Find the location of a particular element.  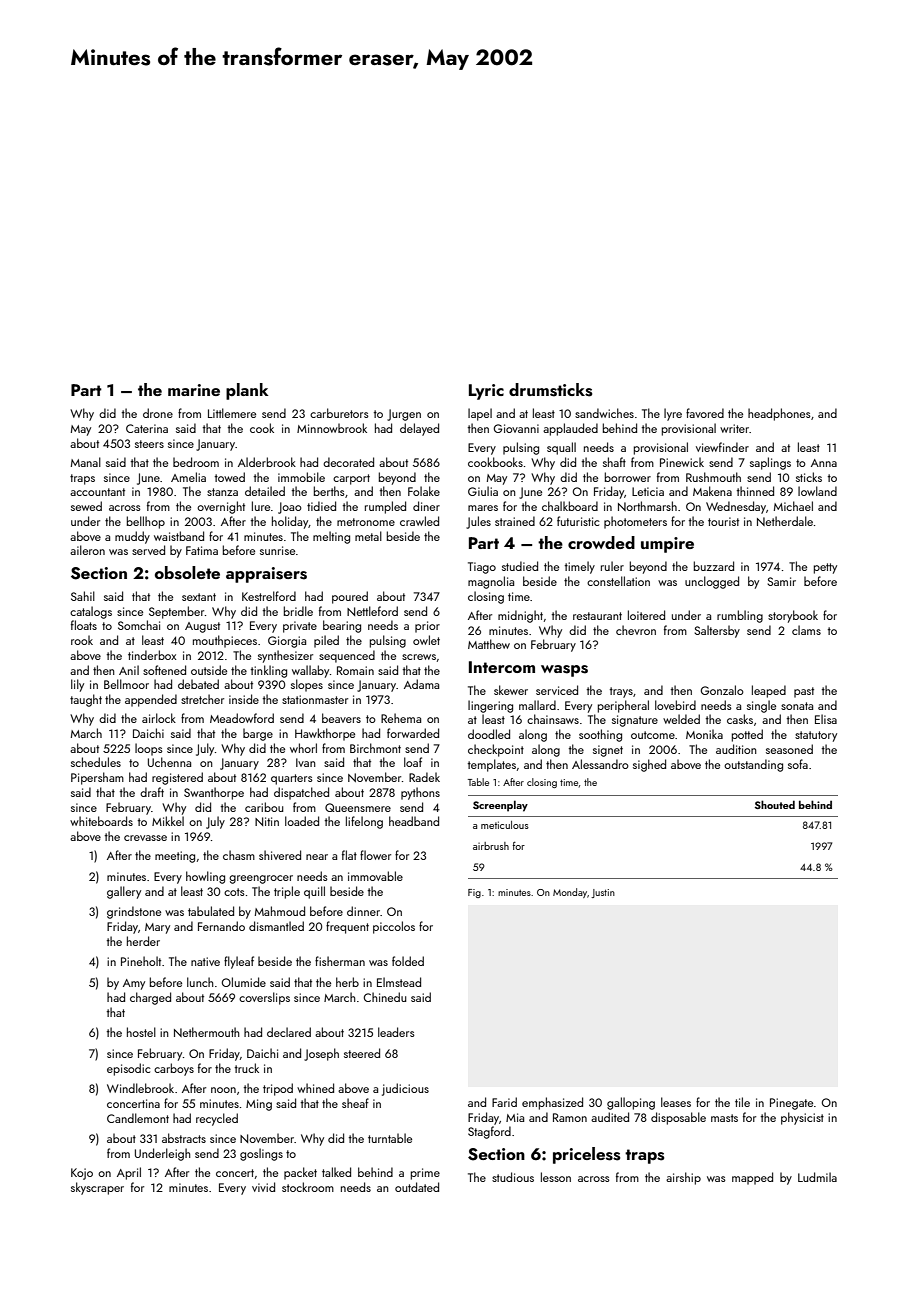

episodic is located at coordinates (129, 1069).
